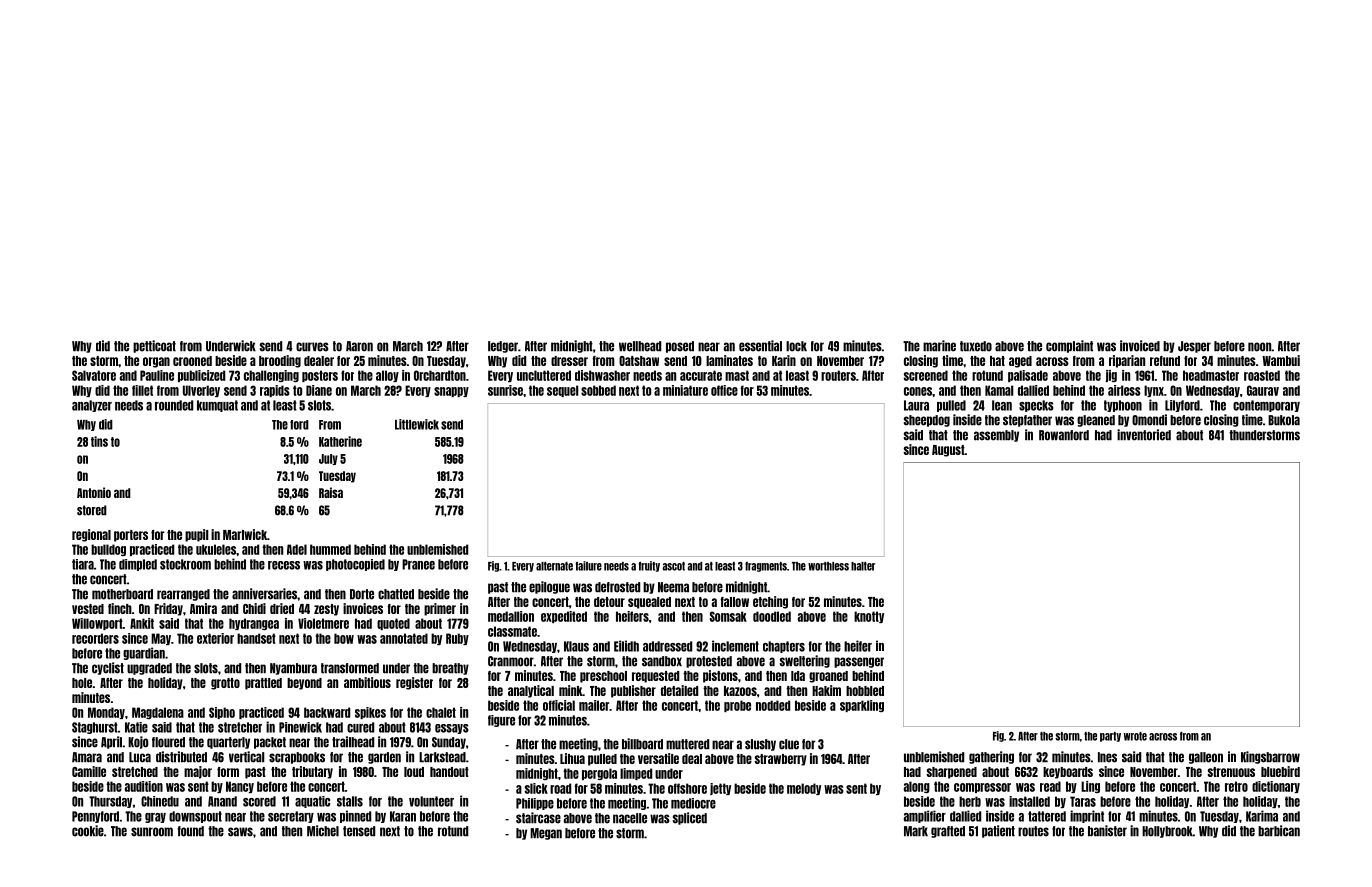 This image has width=1372, height=887. I want to click on August, so click(948, 451).
